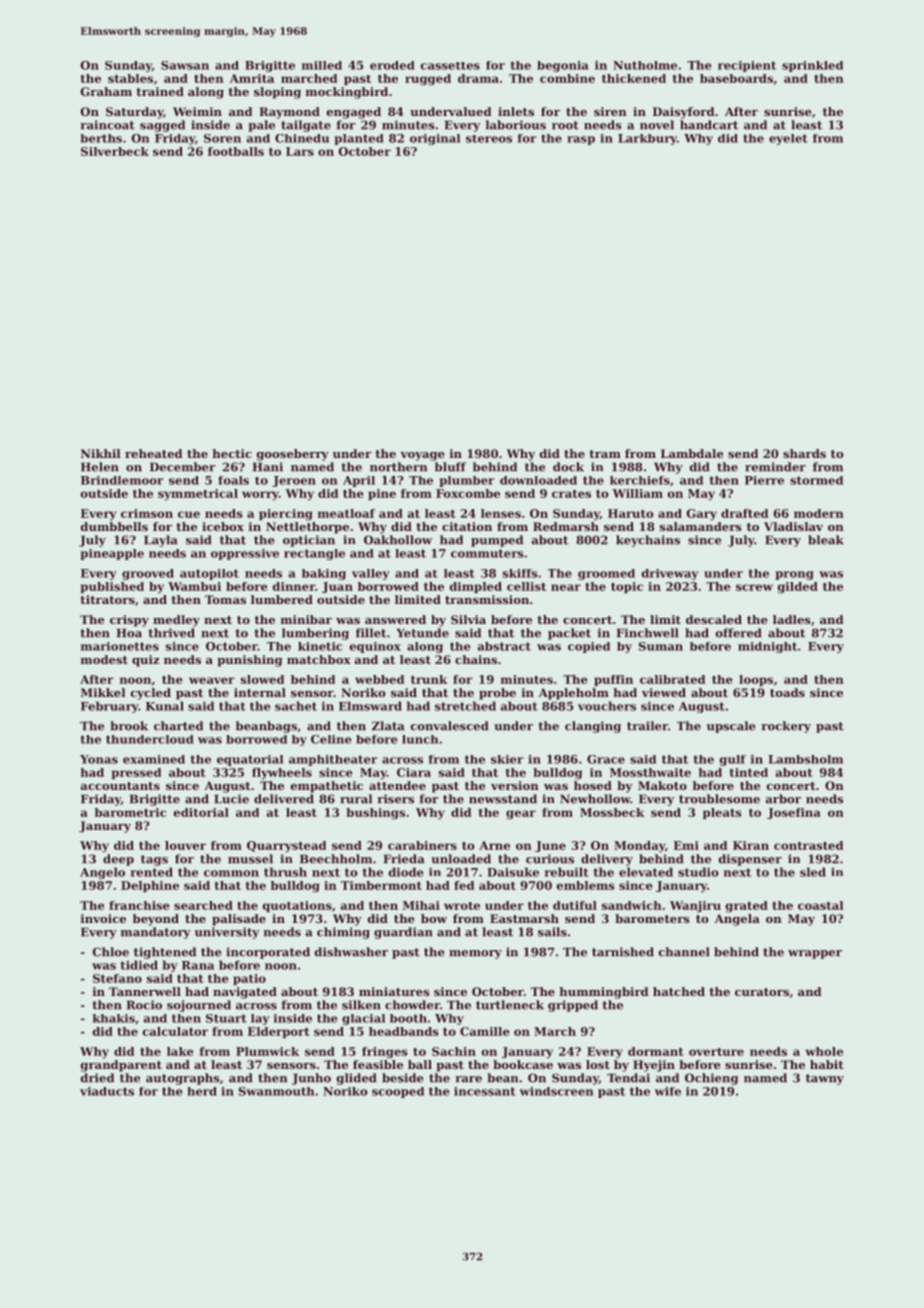 Image resolution: width=924 pixels, height=1308 pixels. What do you see at coordinates (404, 859) in the document?
I see `Frieda` at bounding box center [404, 859].
